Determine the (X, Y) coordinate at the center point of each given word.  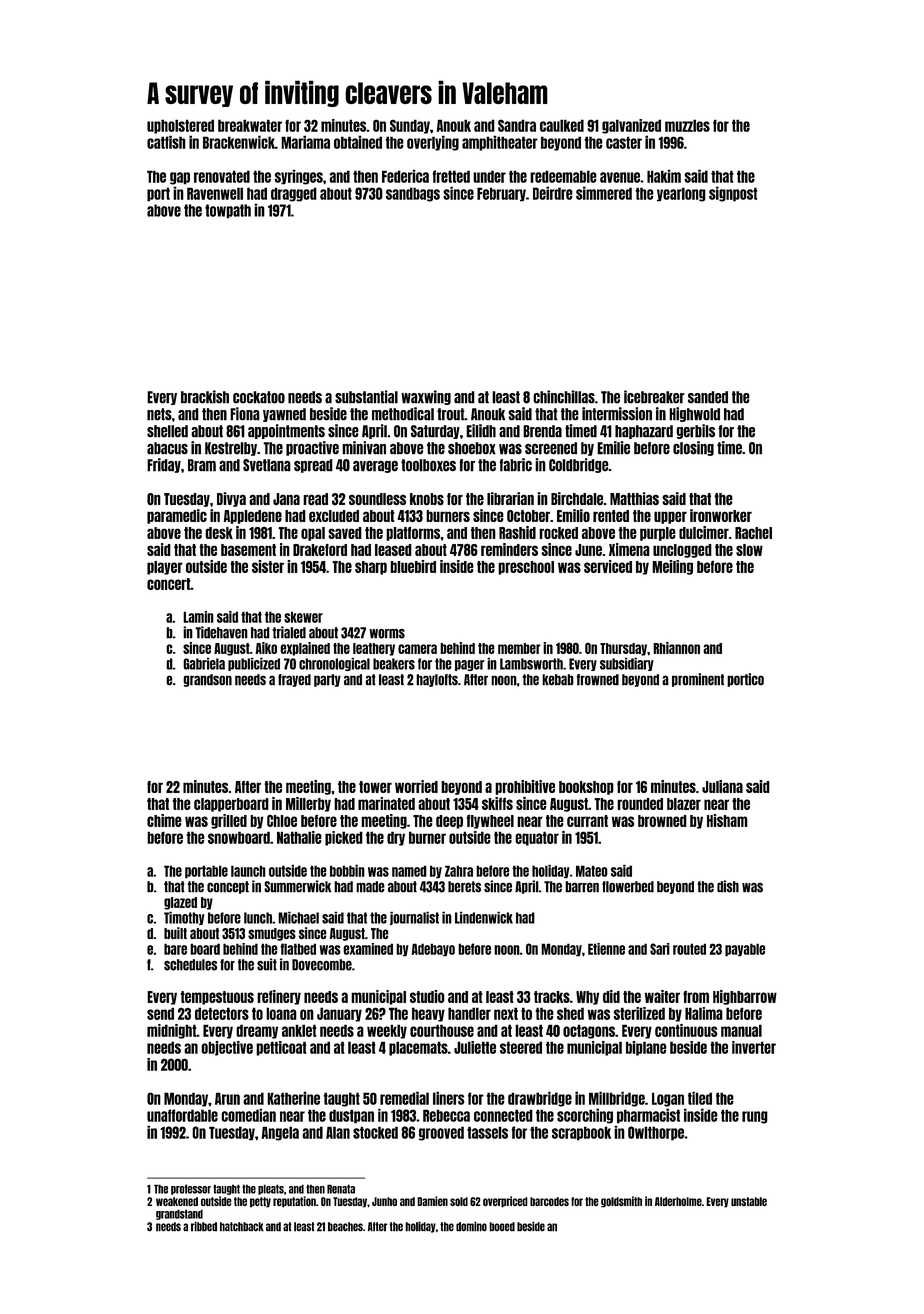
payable (745, 950)
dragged (294, 194)
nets (159, 414)
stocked (375, 1132)
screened (551, 448)
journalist (414, 918)
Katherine (293, 1098)
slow (749, 550)
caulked (562, 125)
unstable (749, 1201)
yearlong (681, 194)
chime (164, 820)
